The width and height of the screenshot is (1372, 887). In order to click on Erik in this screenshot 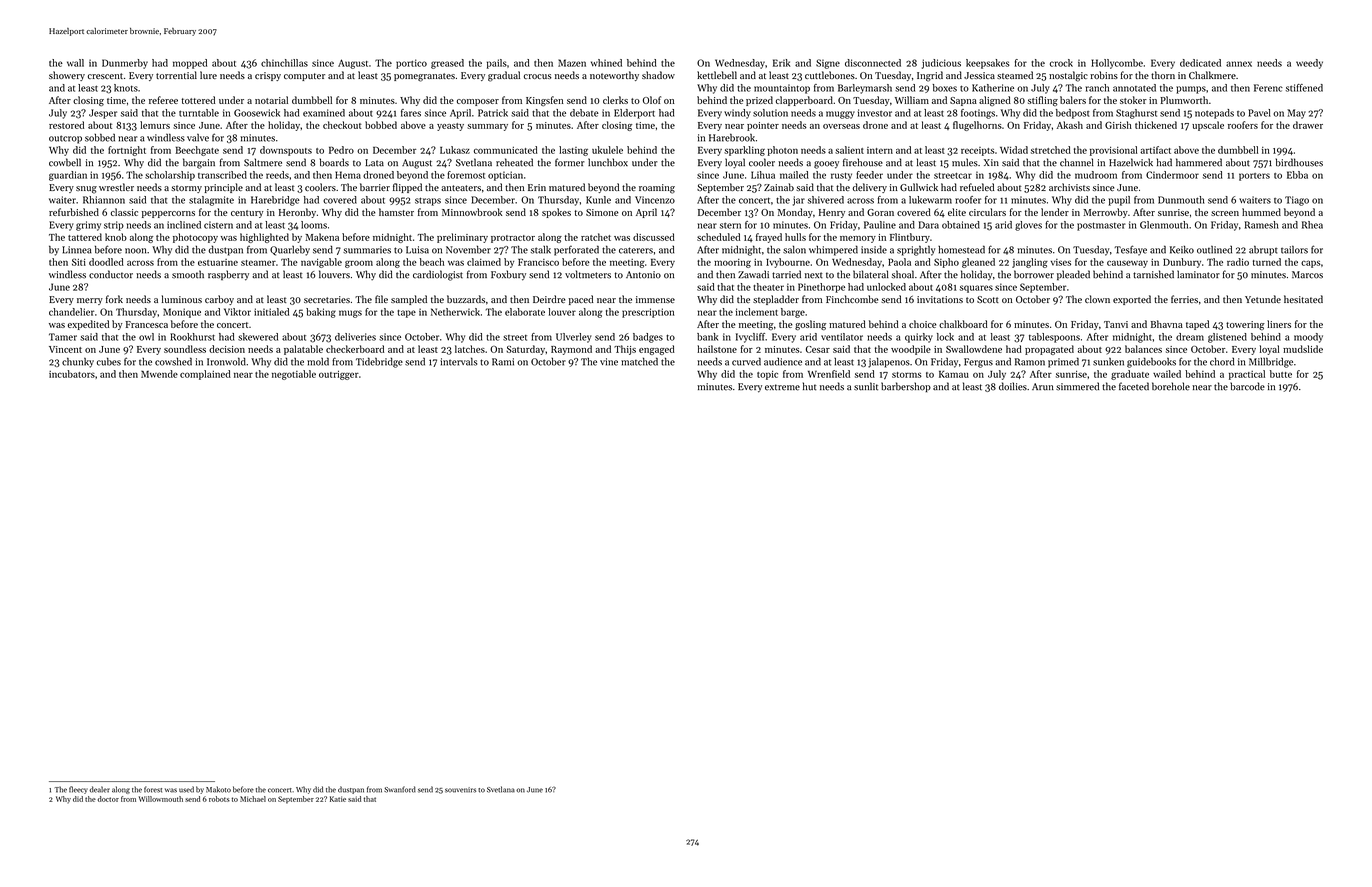, I will do `click(781, 63)`.
